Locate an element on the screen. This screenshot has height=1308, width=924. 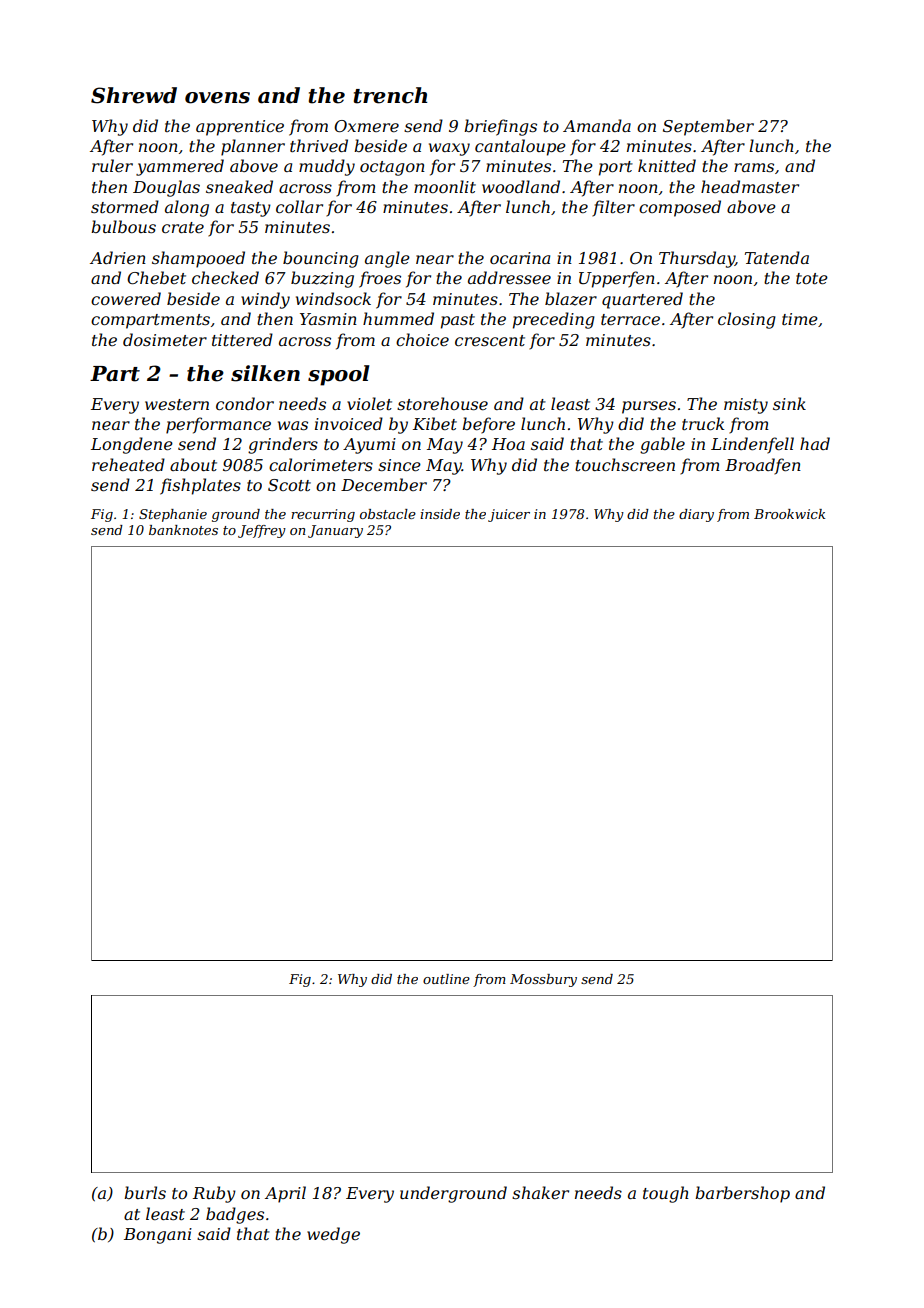
Brookwick is located at coordinates (789, 514).
